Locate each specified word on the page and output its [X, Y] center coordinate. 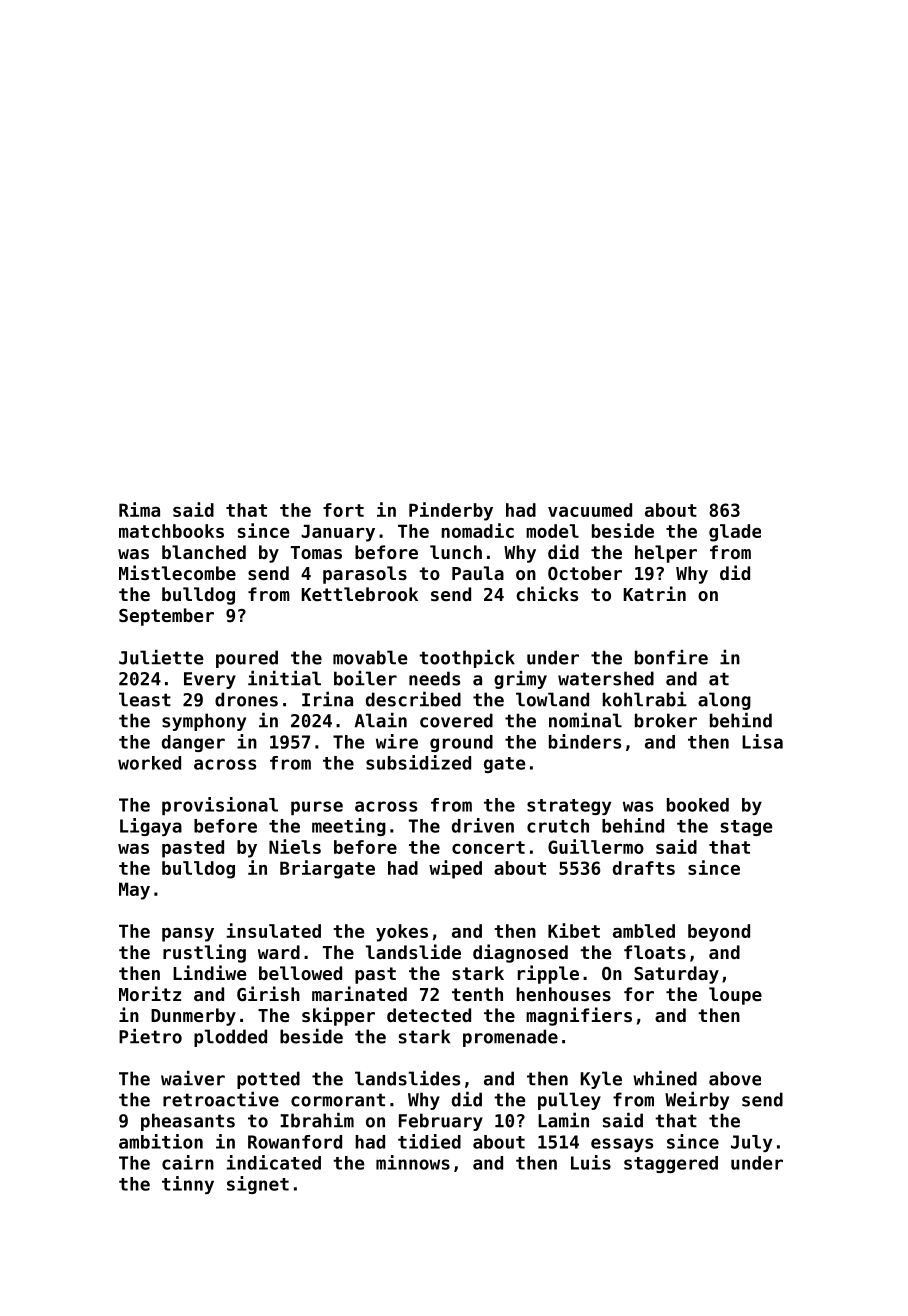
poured [247, 659]
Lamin [563, 1120]
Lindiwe [209, 972]
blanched [204, 552]
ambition [161, 1141]
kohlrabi [645, 699]
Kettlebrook [360, 594]
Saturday [676, 975]
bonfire [671, 657]
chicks [547, 593]
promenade [510, 1038]
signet [258, 1185]
